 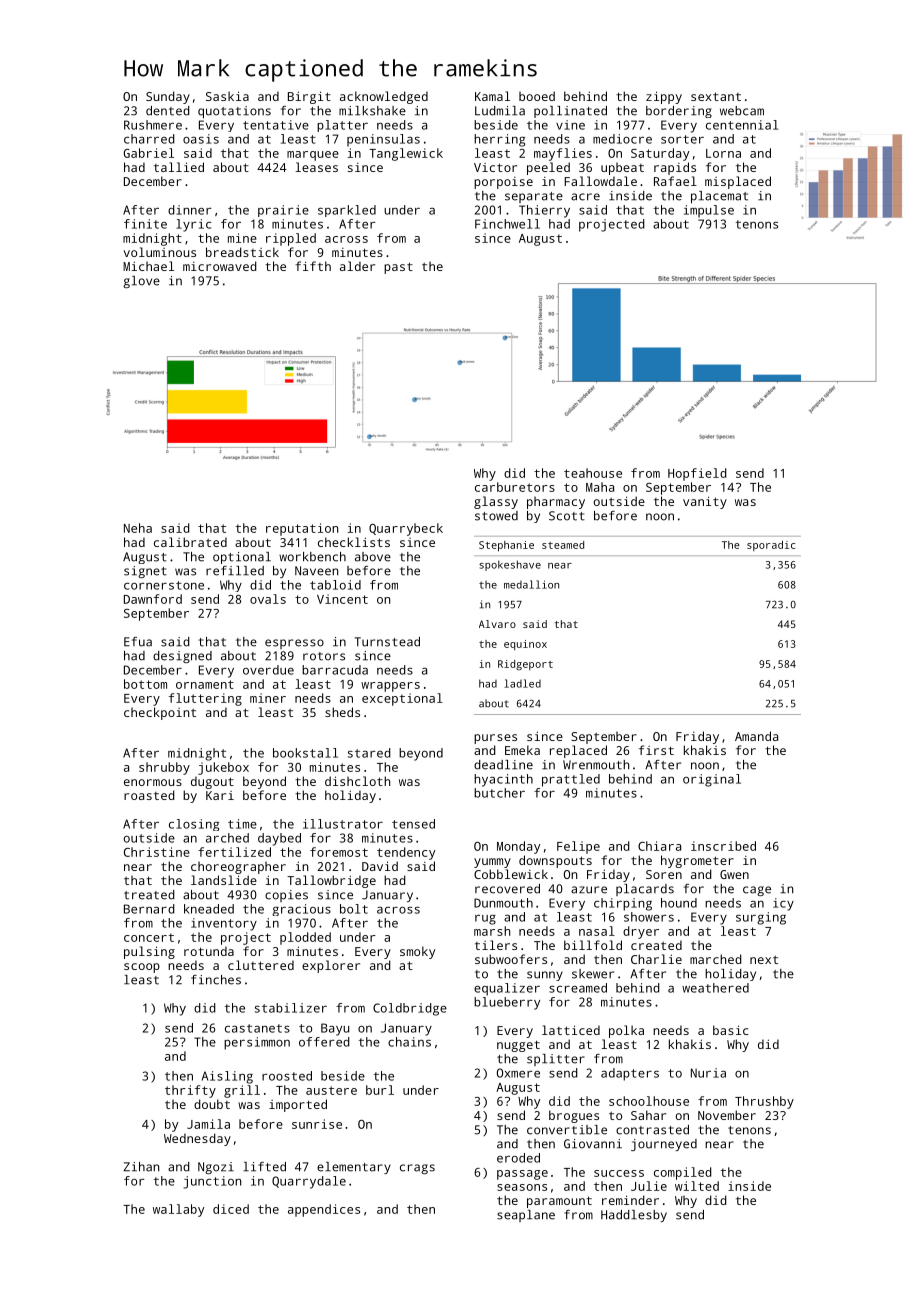 What do you see at coordinates (522, 683) in the screenshot?
I see `ladled` at bounding box center [522, 683].
